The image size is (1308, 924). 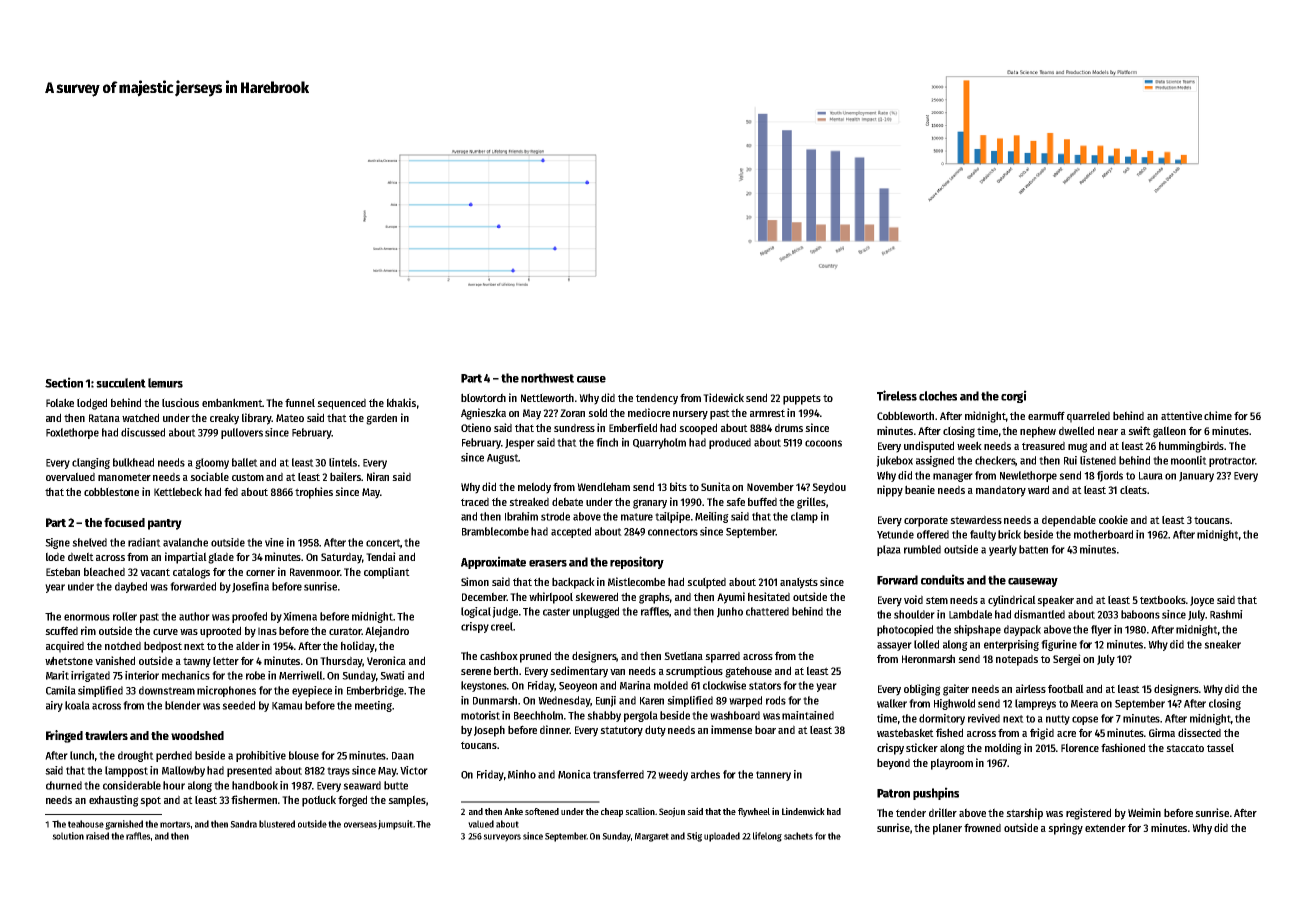 What do you see at coordinates (1070, 460) in the image?
I see `Rui` at bounding box center [1070, 460].
